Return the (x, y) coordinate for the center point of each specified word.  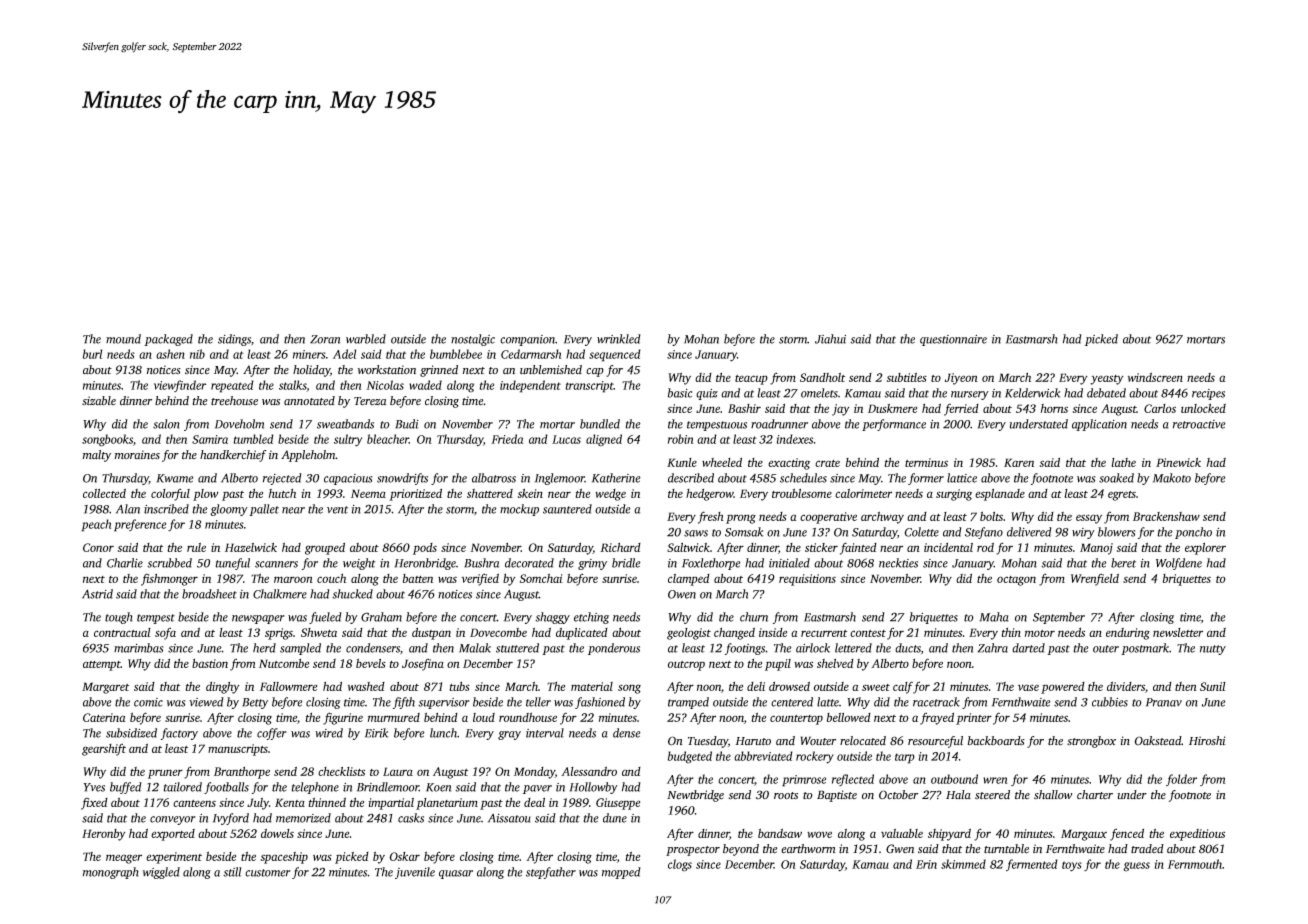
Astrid (97, 594)
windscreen (1155, 377)
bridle (626, 563)
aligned (604, 440)
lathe (1123, 462)
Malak (475, 648)
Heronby (104, 835)
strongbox (1091, 742)
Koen (438, 787)
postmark (1145, 649)
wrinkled (619, 339)
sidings (234, 340)
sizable (99, 401)
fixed (94, 803)
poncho (1193, 533)
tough (119, 618)
